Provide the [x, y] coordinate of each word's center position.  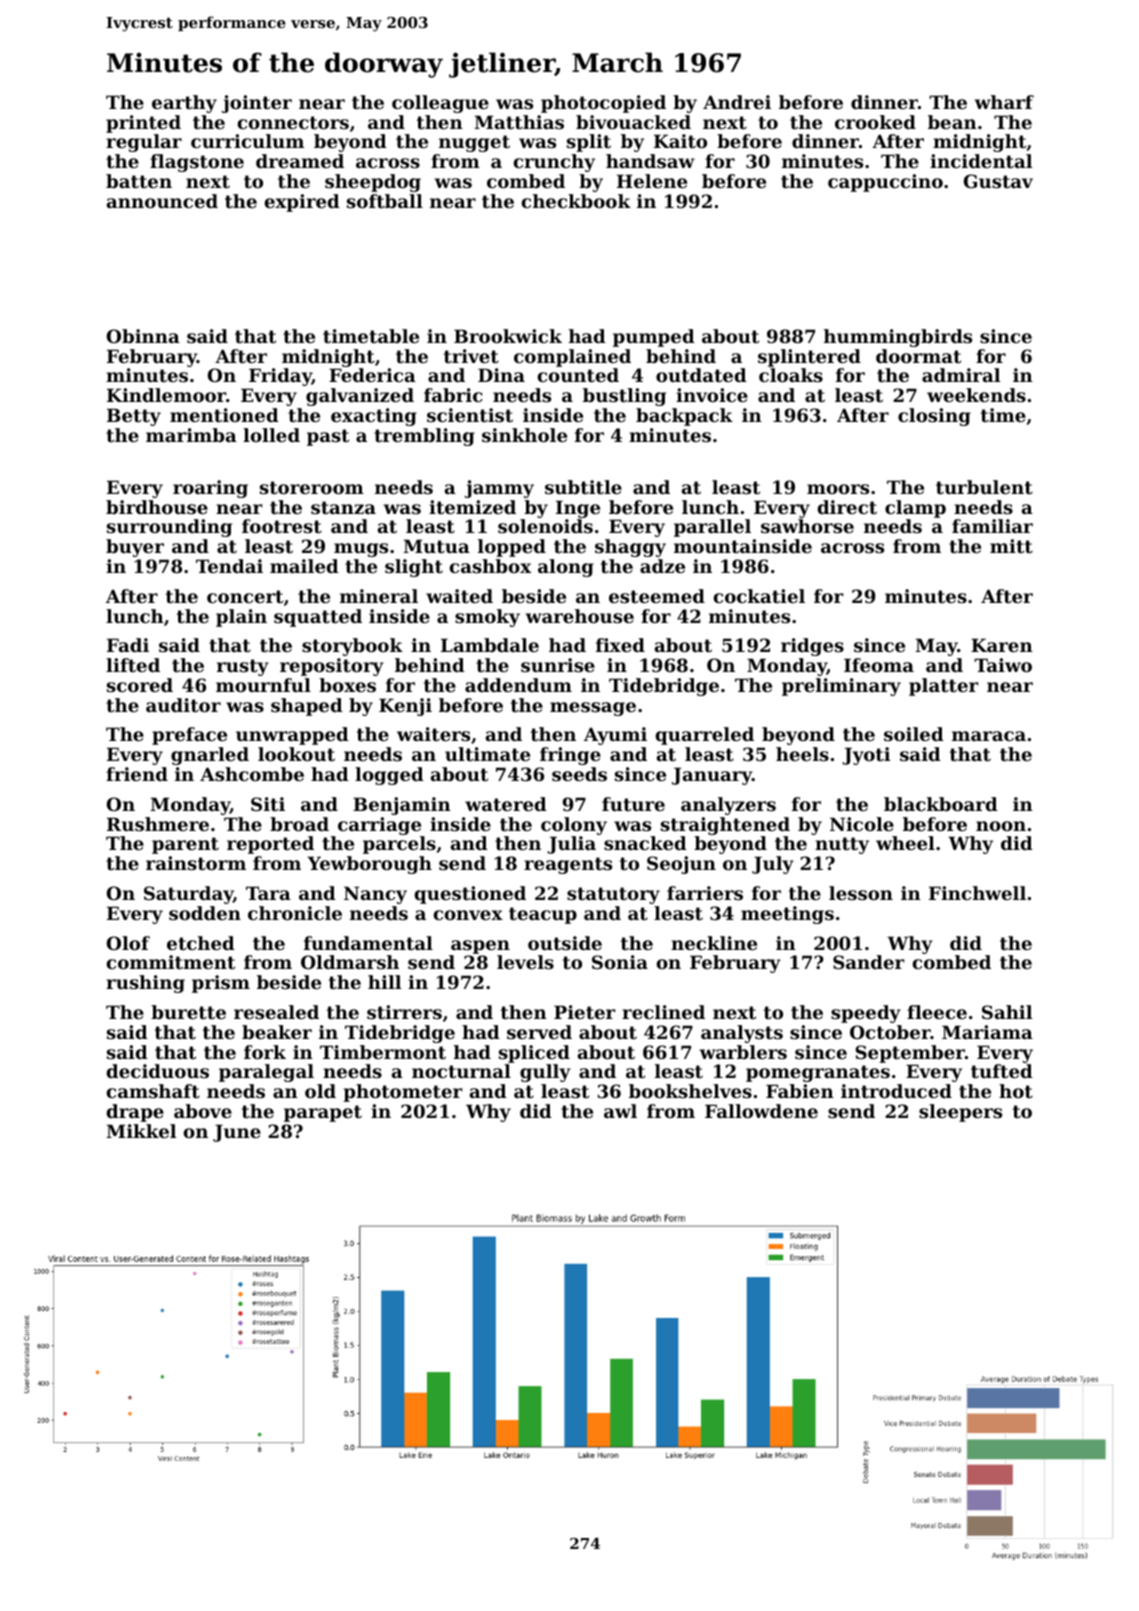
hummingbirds [898, 338]
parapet [323, 1113]
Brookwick [508, 336]
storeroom [312, 487]
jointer [257, 104]
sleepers [960, 1113]
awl [620, 1111]
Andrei [737, 102]
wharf [1004, 102]
